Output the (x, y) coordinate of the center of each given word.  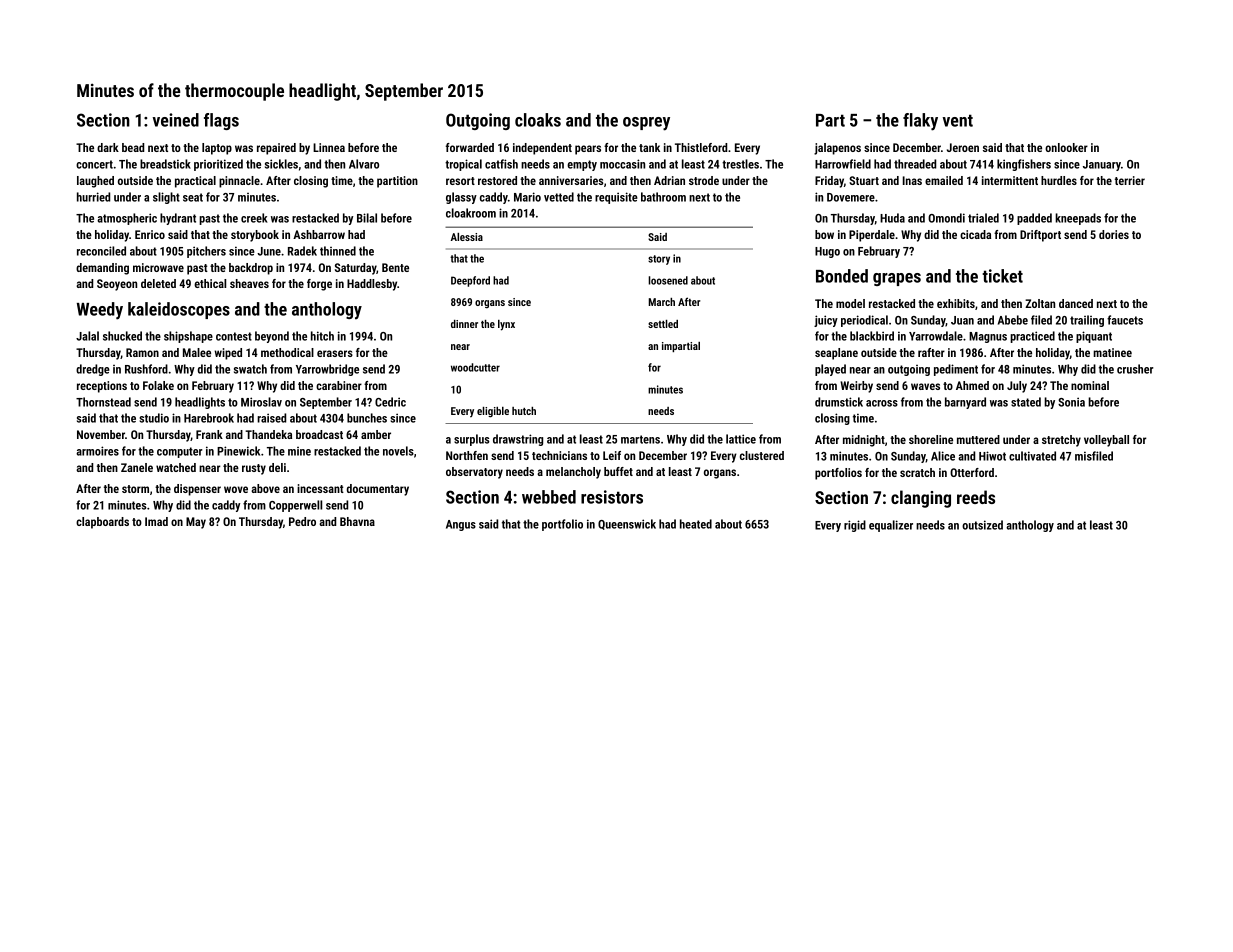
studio (154, 418)
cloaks (538, 120)
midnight (864, 441)
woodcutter (475, 367)
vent (958, 120)
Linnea (329, 147)
